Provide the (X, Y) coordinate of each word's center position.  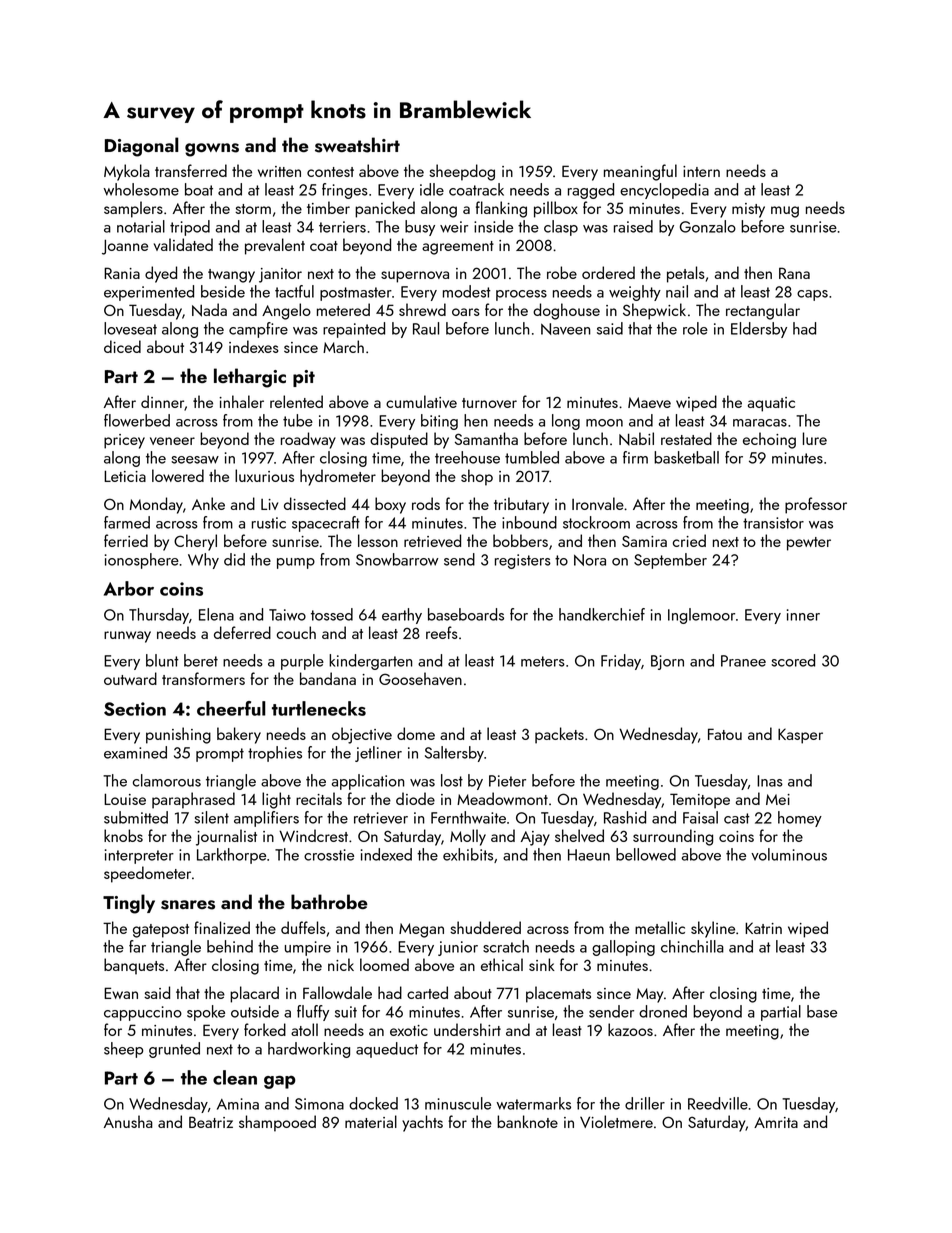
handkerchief (602, 614)
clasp (561, 228)
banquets (134, 966)
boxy (390, 505)
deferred (242, 632)
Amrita (776, 1122)
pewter (809, 544)
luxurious (264, 475)
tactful (294, 291)
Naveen (566, 329)
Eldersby (759, 330)
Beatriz (211, 1122)
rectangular (763, 311)
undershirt (467, 1029)
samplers (133, 209)
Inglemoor (701, 616)
